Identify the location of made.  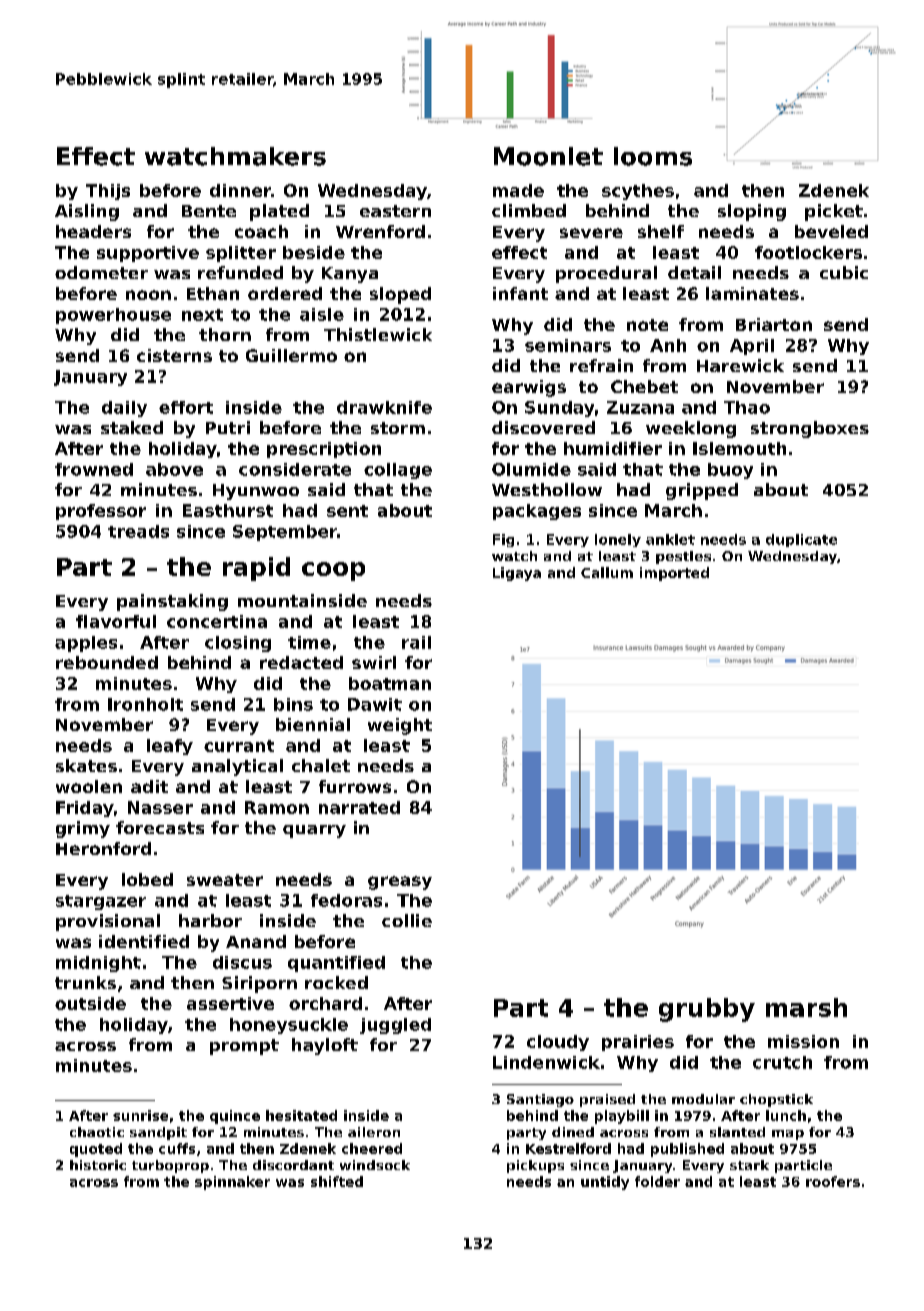
(518, 190).
